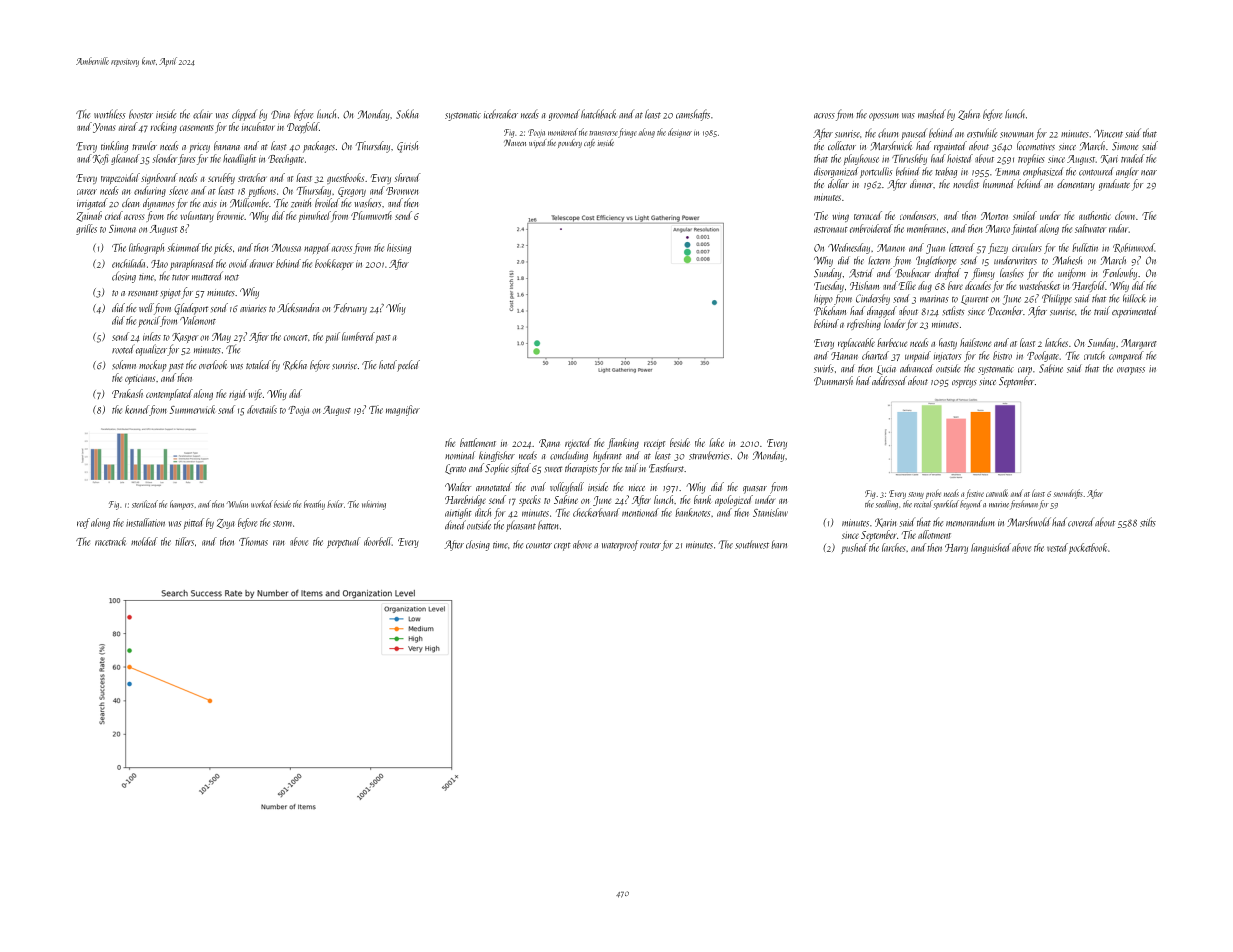  I want to click on pocketbook, so click(1088, 548).
